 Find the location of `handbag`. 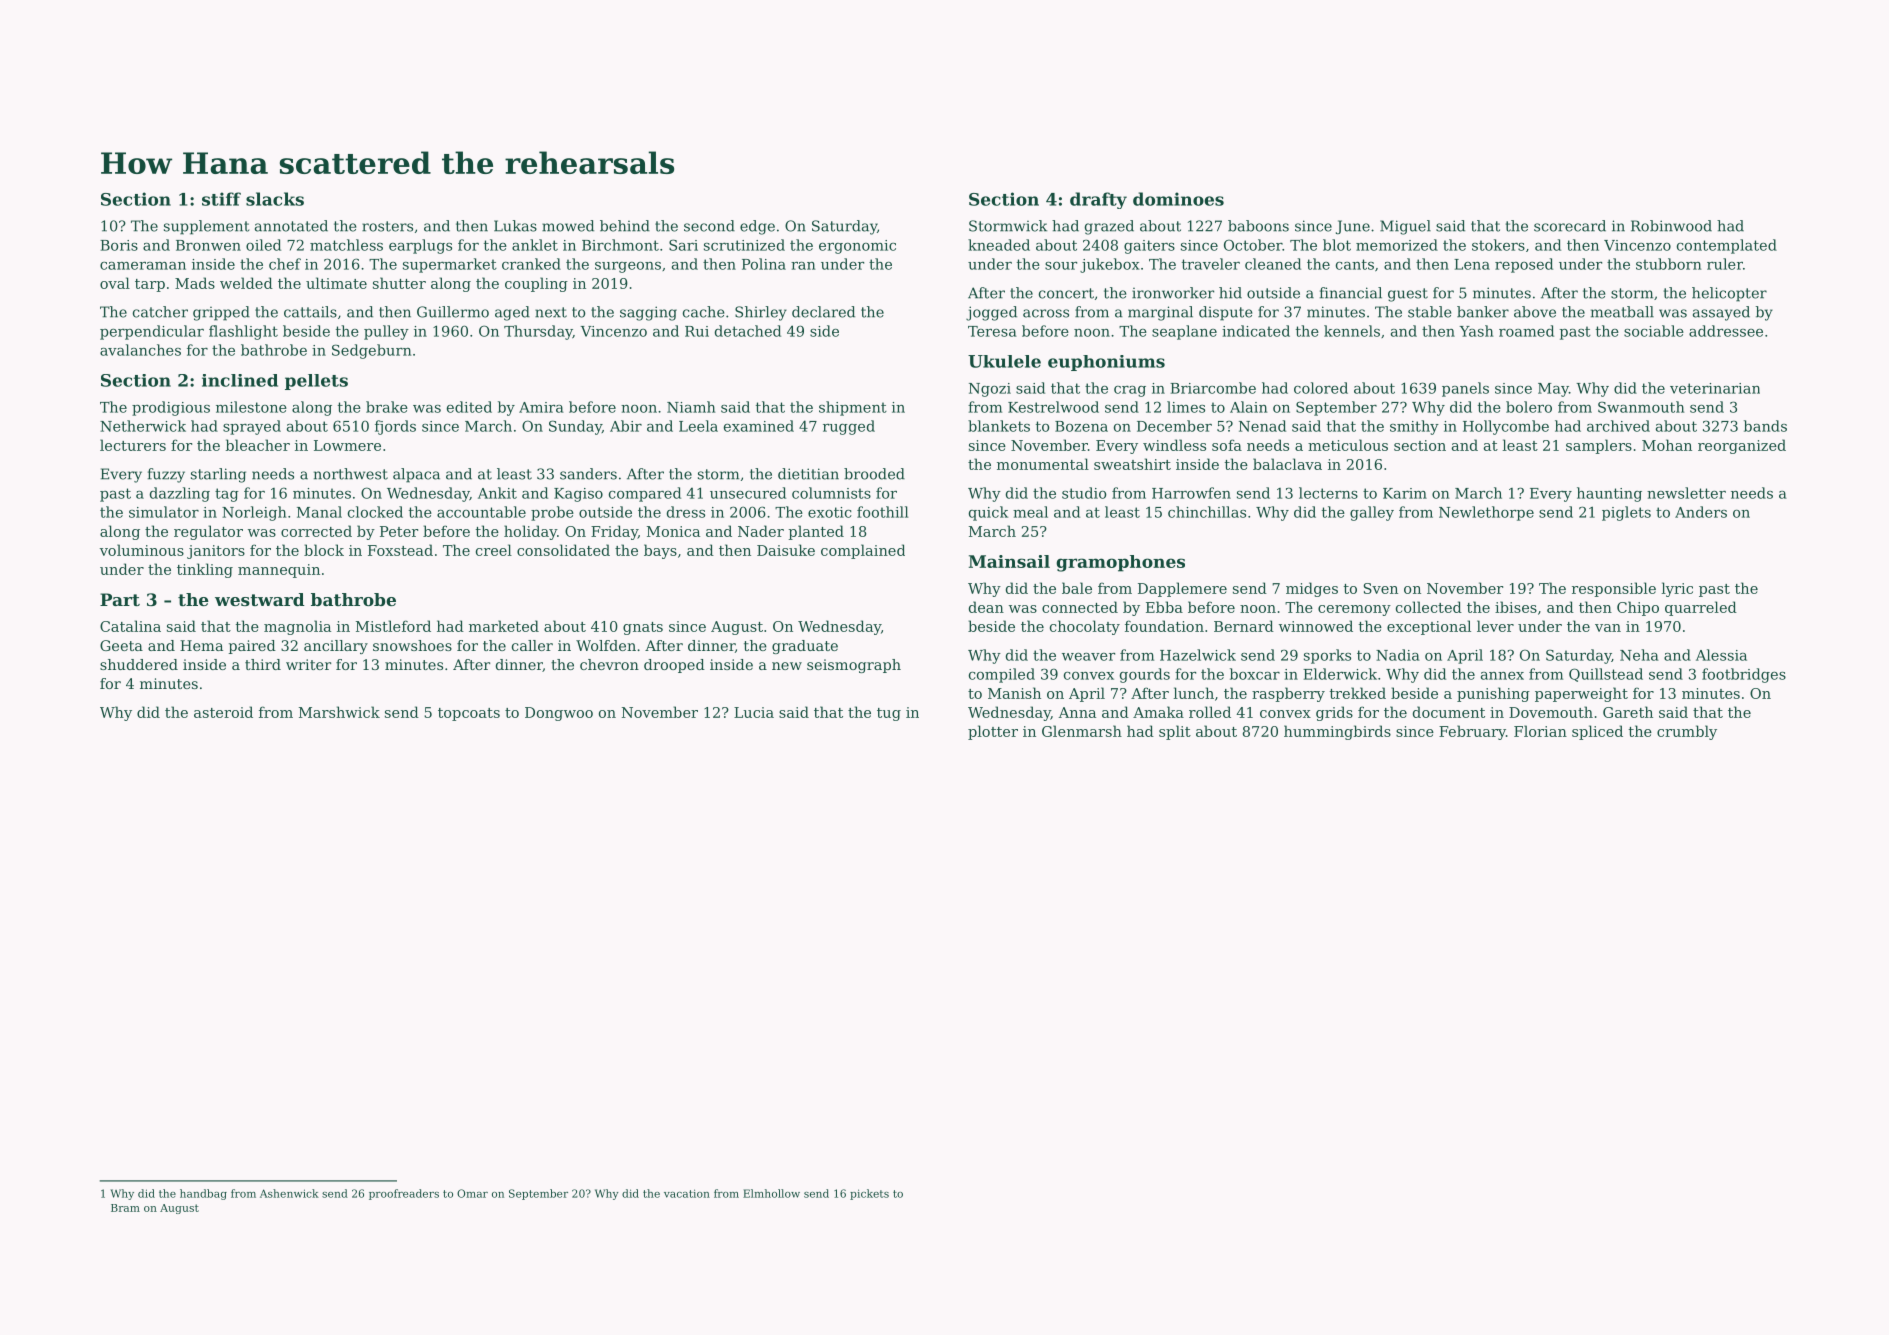

handbag is located at coordinates (203, 1194).
